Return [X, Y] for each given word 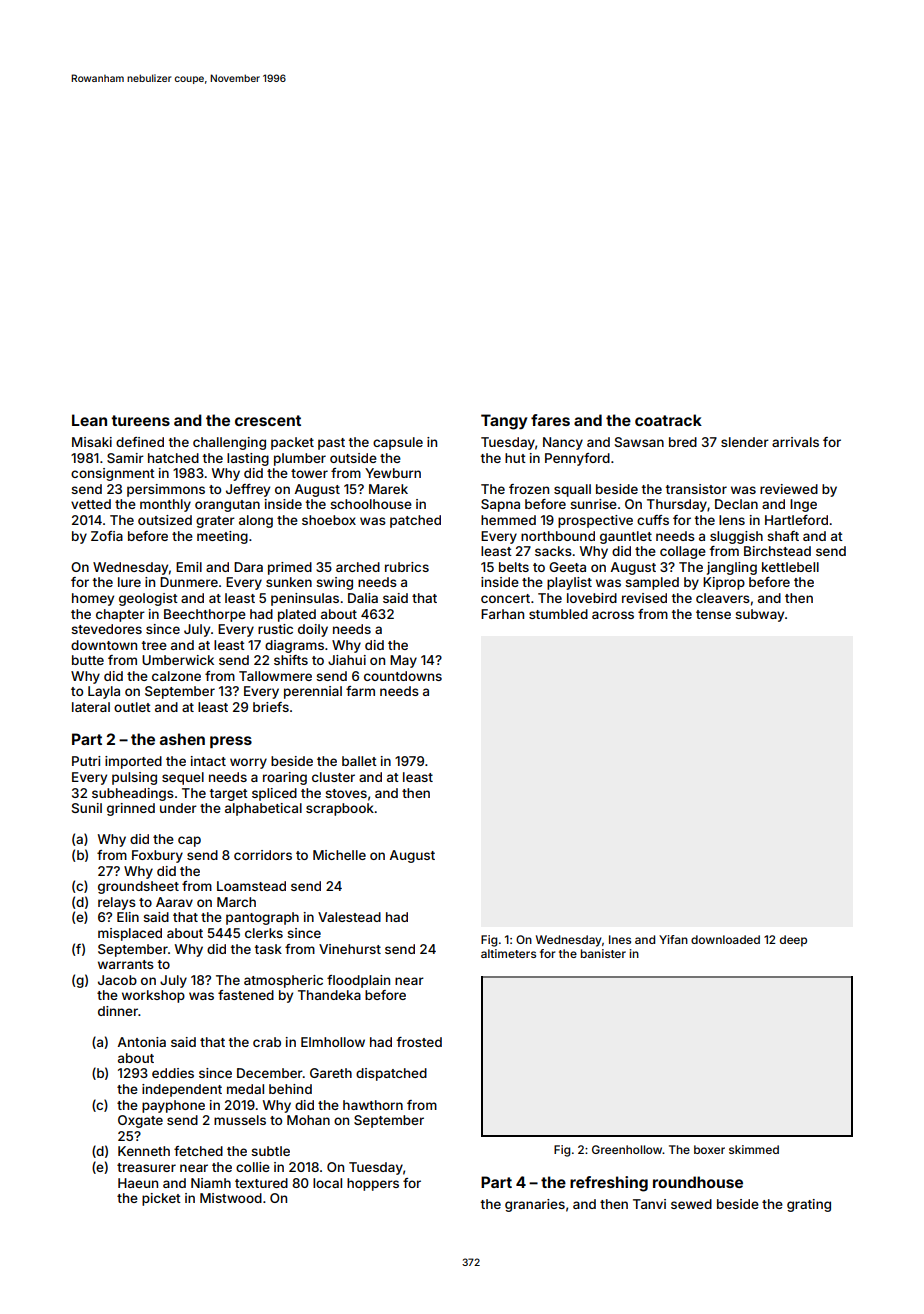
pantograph [262, 918]
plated [297, 615]
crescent [268, 420]
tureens [140, 420]
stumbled [558, 614]
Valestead [349, 917]
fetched [198, 1151]
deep [793, 941]
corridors [263, 855]
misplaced [130, 934]
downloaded [725, 939]
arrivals [795, 442]
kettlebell [790, 567]
